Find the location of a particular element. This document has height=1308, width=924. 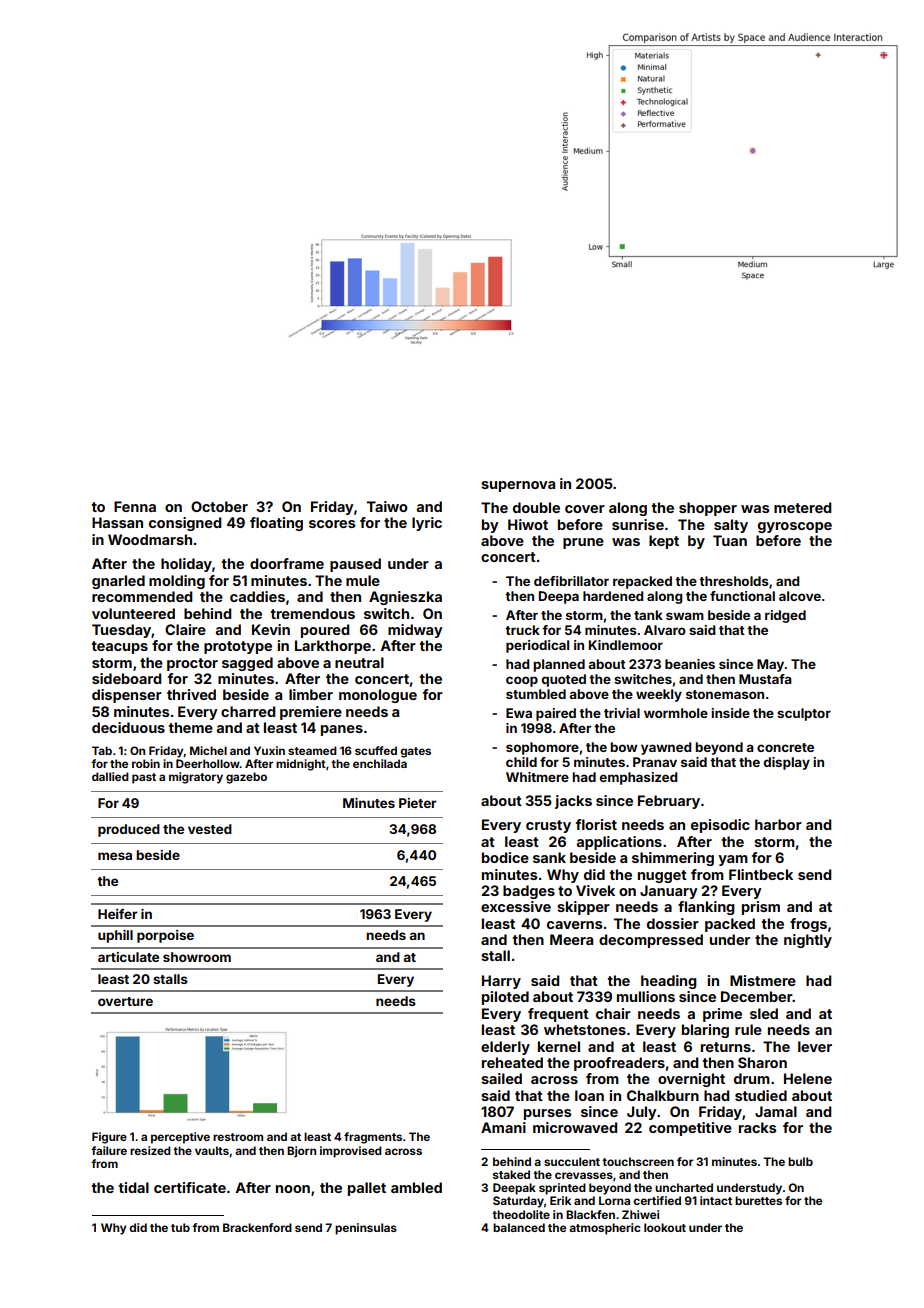

Brackenford is located at coordinates (257, 1227).
